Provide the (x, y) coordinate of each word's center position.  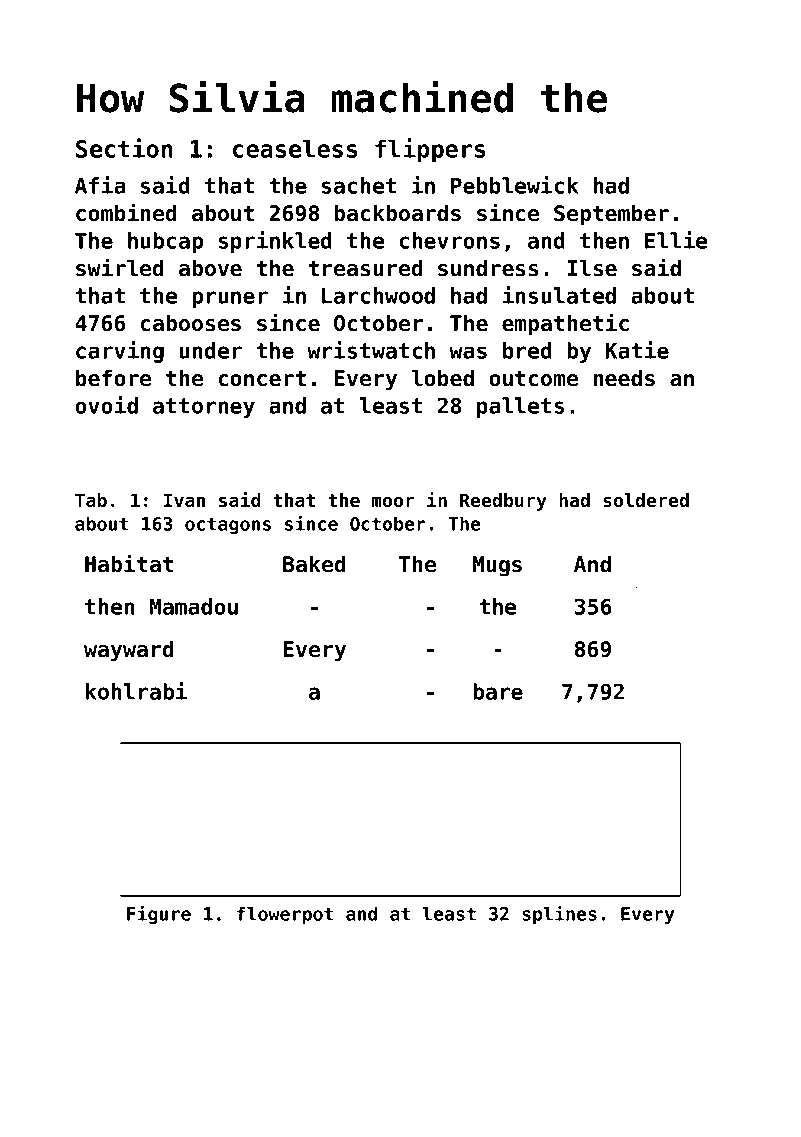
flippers (430, 150)
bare (498, 691)
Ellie (676, 240)
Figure (159, 915)
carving (120, 352)
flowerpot (285, 915)
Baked (314, 564)
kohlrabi (136, 691)
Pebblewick (514, 185)
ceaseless (295, 148)
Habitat (129, 563)
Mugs (497, 566)
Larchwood (378, 295)
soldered (646, 500)
